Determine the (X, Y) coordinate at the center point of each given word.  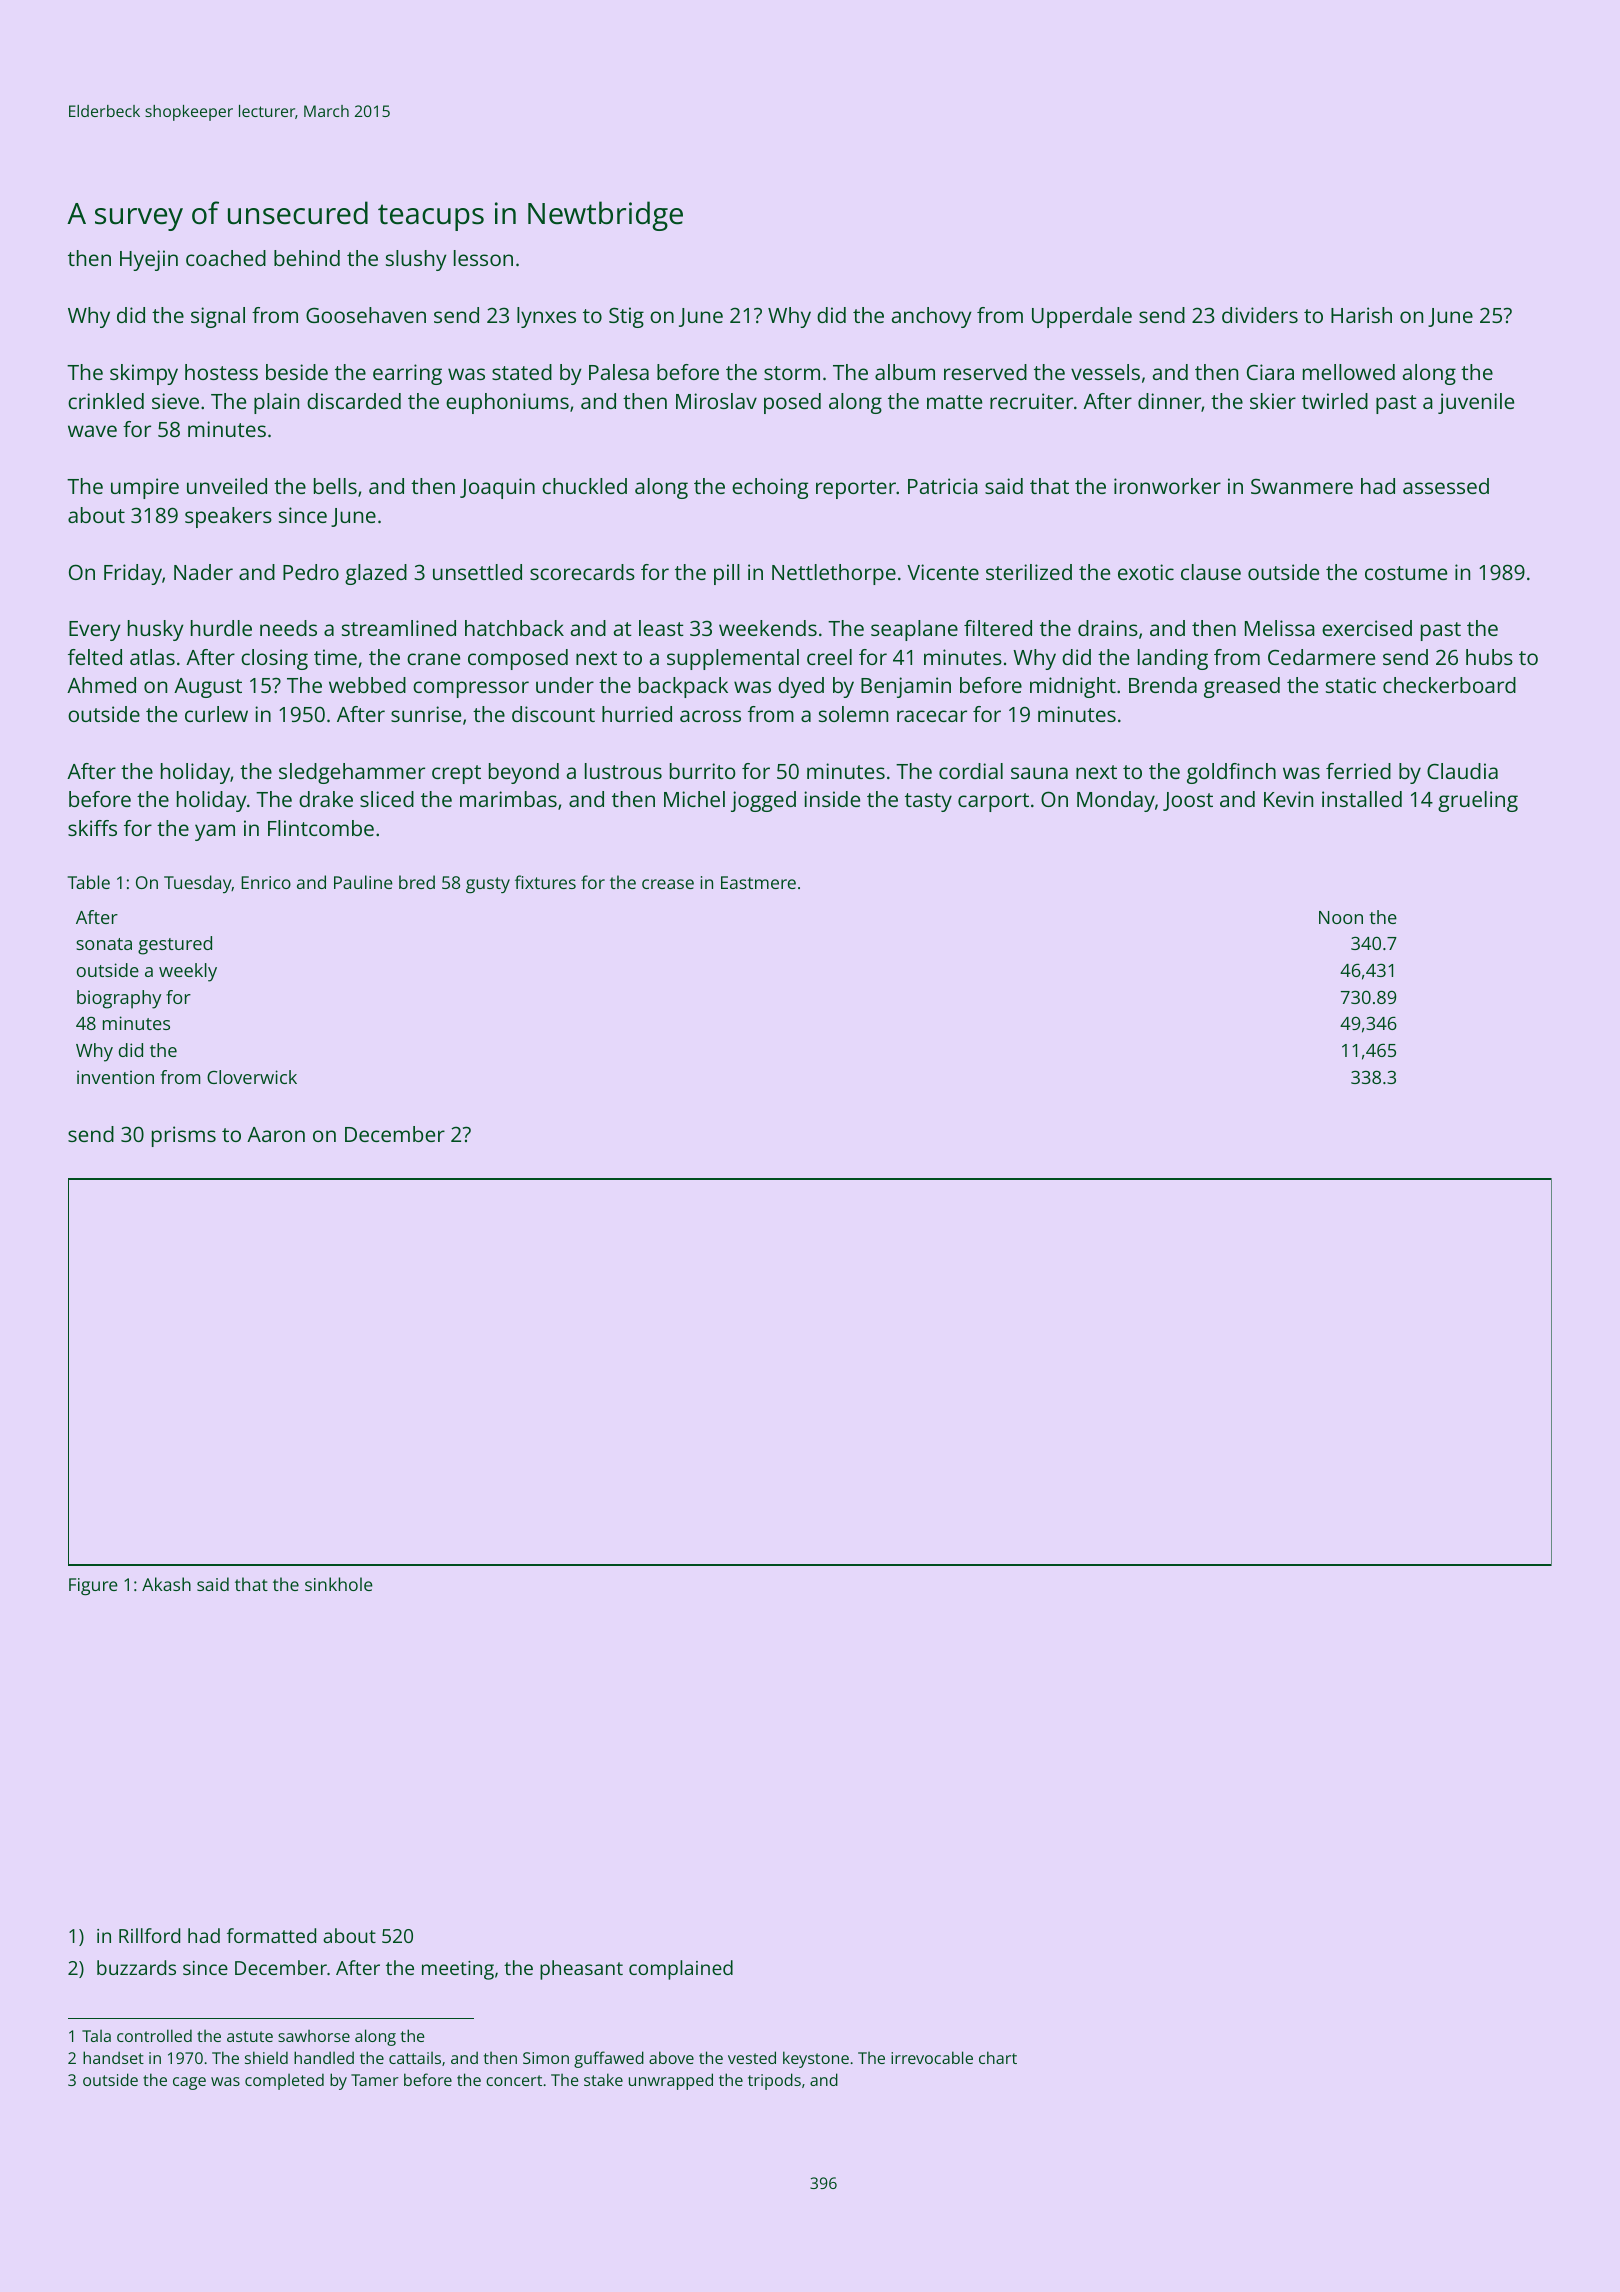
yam (215, 832)
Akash (166, 1584)
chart (998, 2057)
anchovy (932, 317)
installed (1362, 799)
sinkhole (339, 1584)
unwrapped (671, 2081)
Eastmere (758, 882)
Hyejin (149, 260)
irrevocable (932, 2057)
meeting (458, 1970)
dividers (1260, 315)
